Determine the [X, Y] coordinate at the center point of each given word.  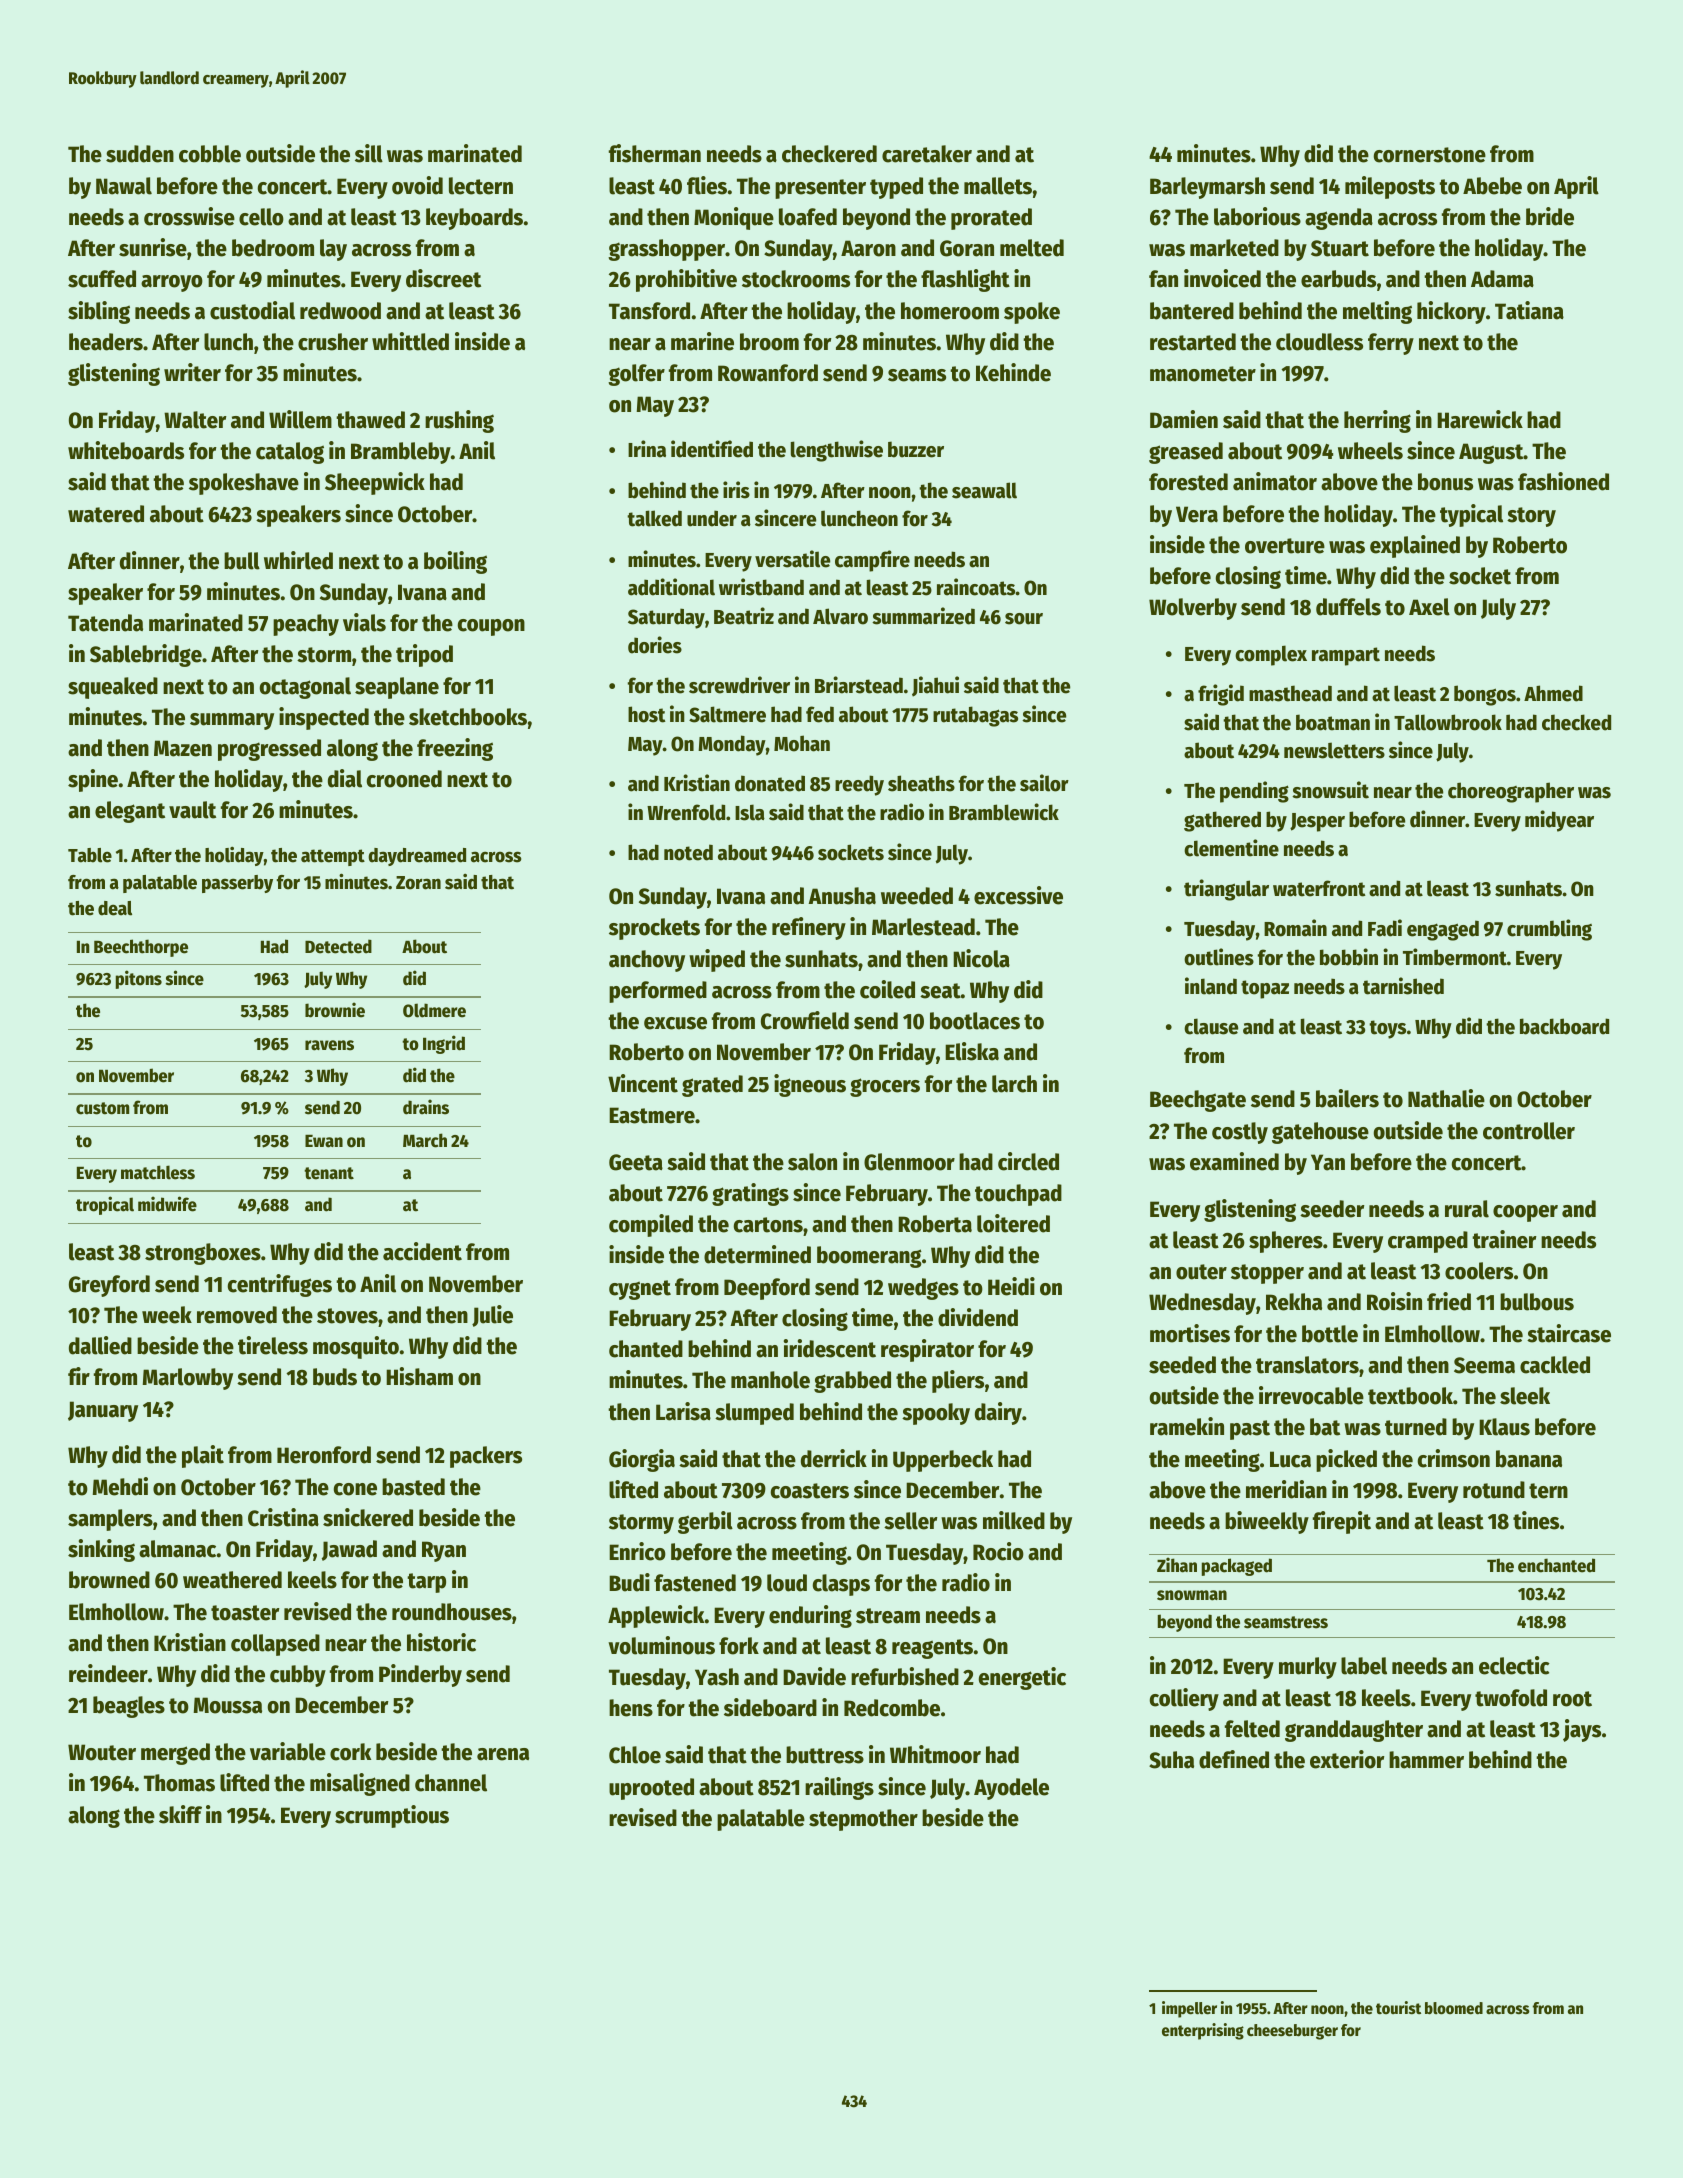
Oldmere [434, 1010]
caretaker [927, 154]
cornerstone [1430, 155]
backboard [1564, 1026]
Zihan [1177, 1565]
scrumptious [392, 1816]
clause [1211, 1026]
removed [237, 1315]
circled [1028, 1161]
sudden [140, 154]
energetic [1022, 1678]
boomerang [869, 1257]
